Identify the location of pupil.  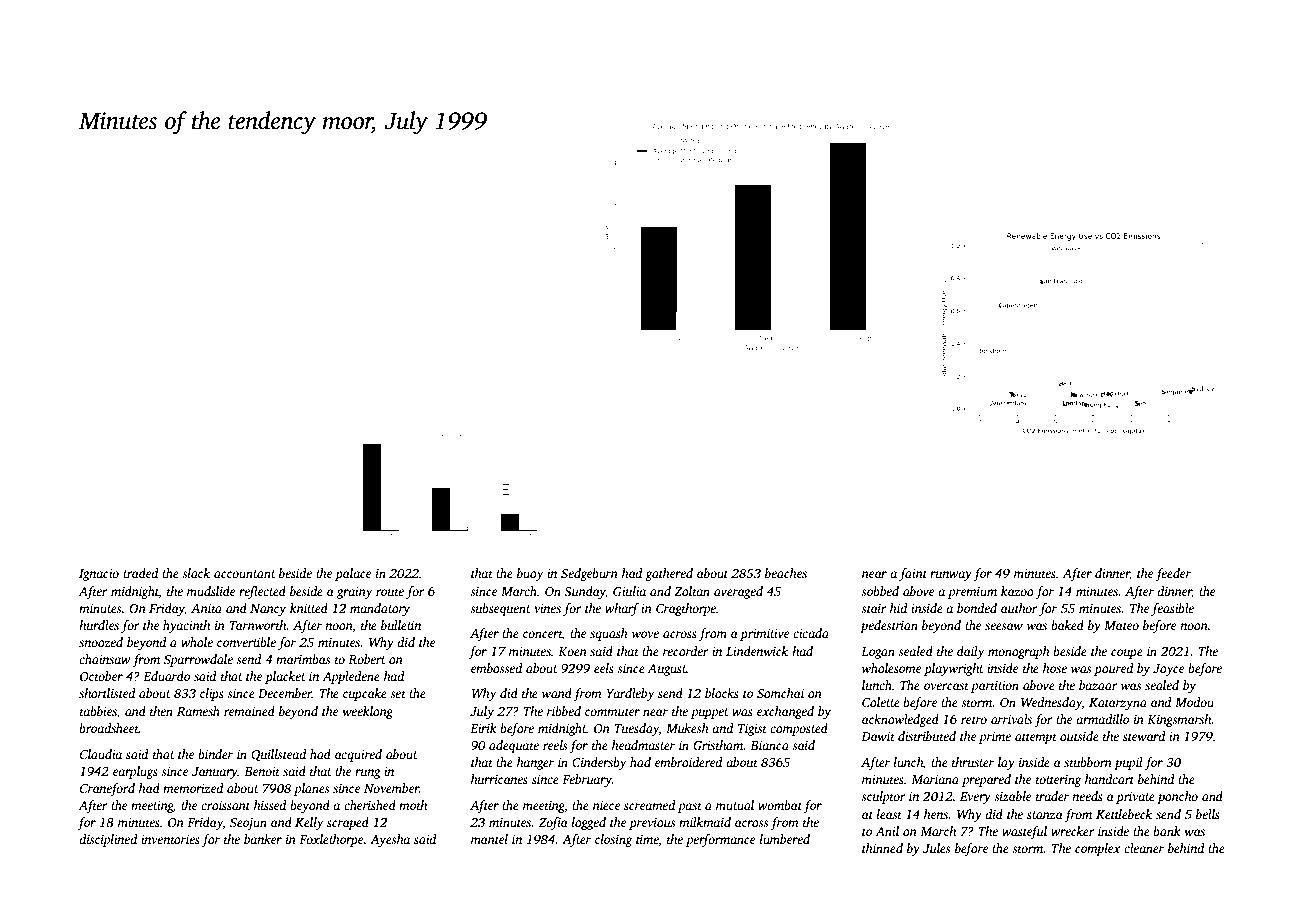
(1128, 763).
